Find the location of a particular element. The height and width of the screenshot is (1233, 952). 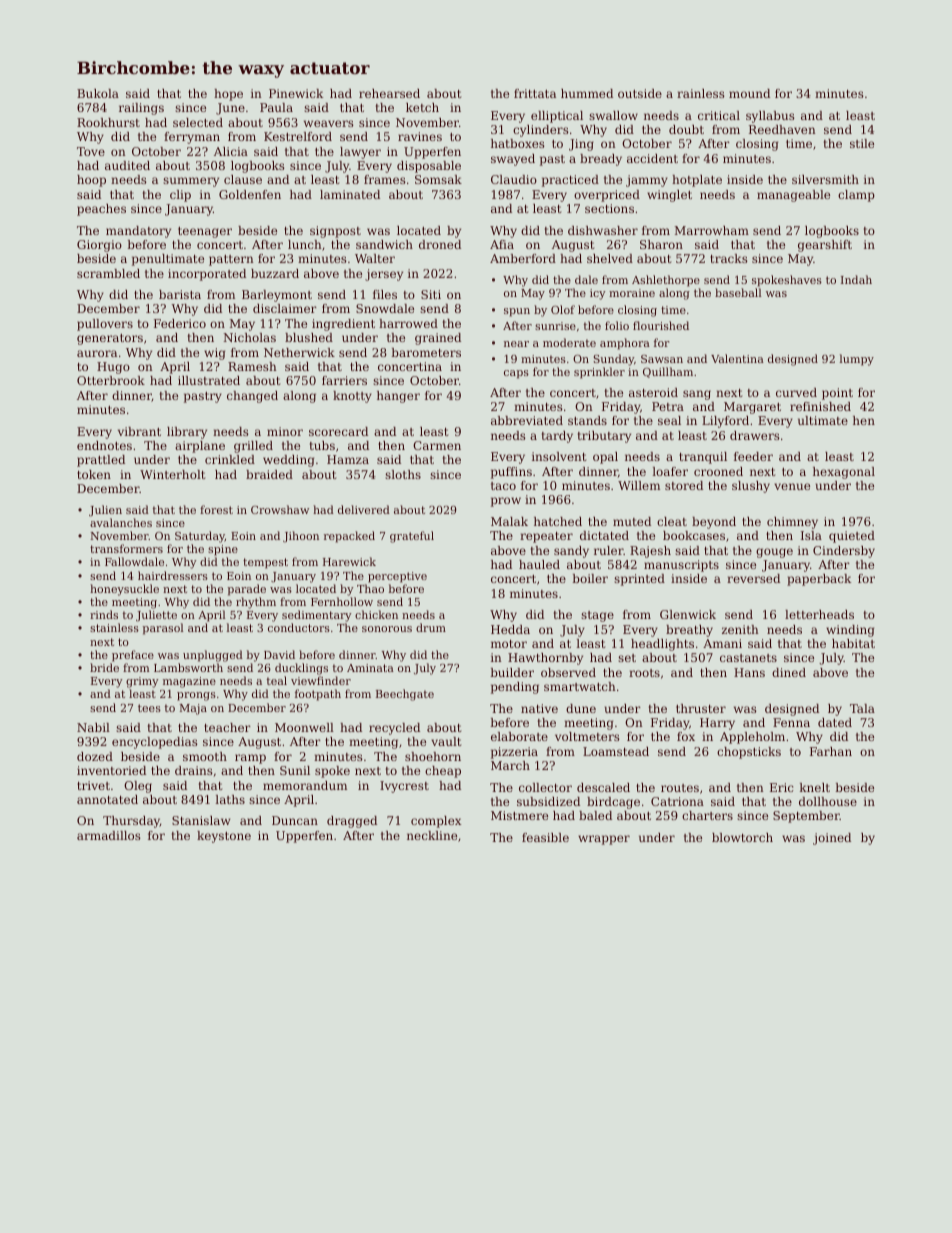

neckline is located at coordinates (432, 835).
